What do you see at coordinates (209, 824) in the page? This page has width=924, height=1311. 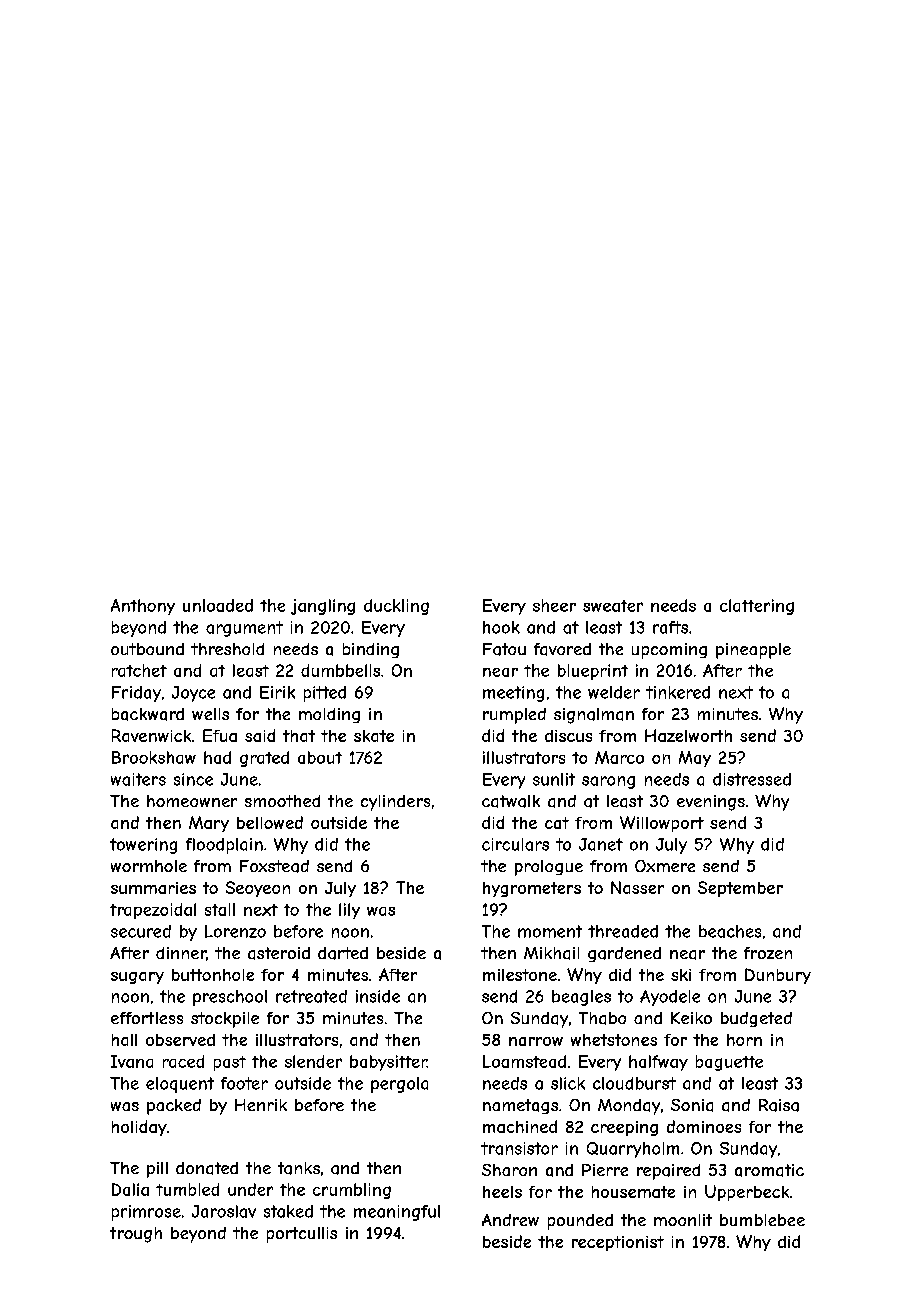 I see `Mary` at bounding box center [209, 824].
